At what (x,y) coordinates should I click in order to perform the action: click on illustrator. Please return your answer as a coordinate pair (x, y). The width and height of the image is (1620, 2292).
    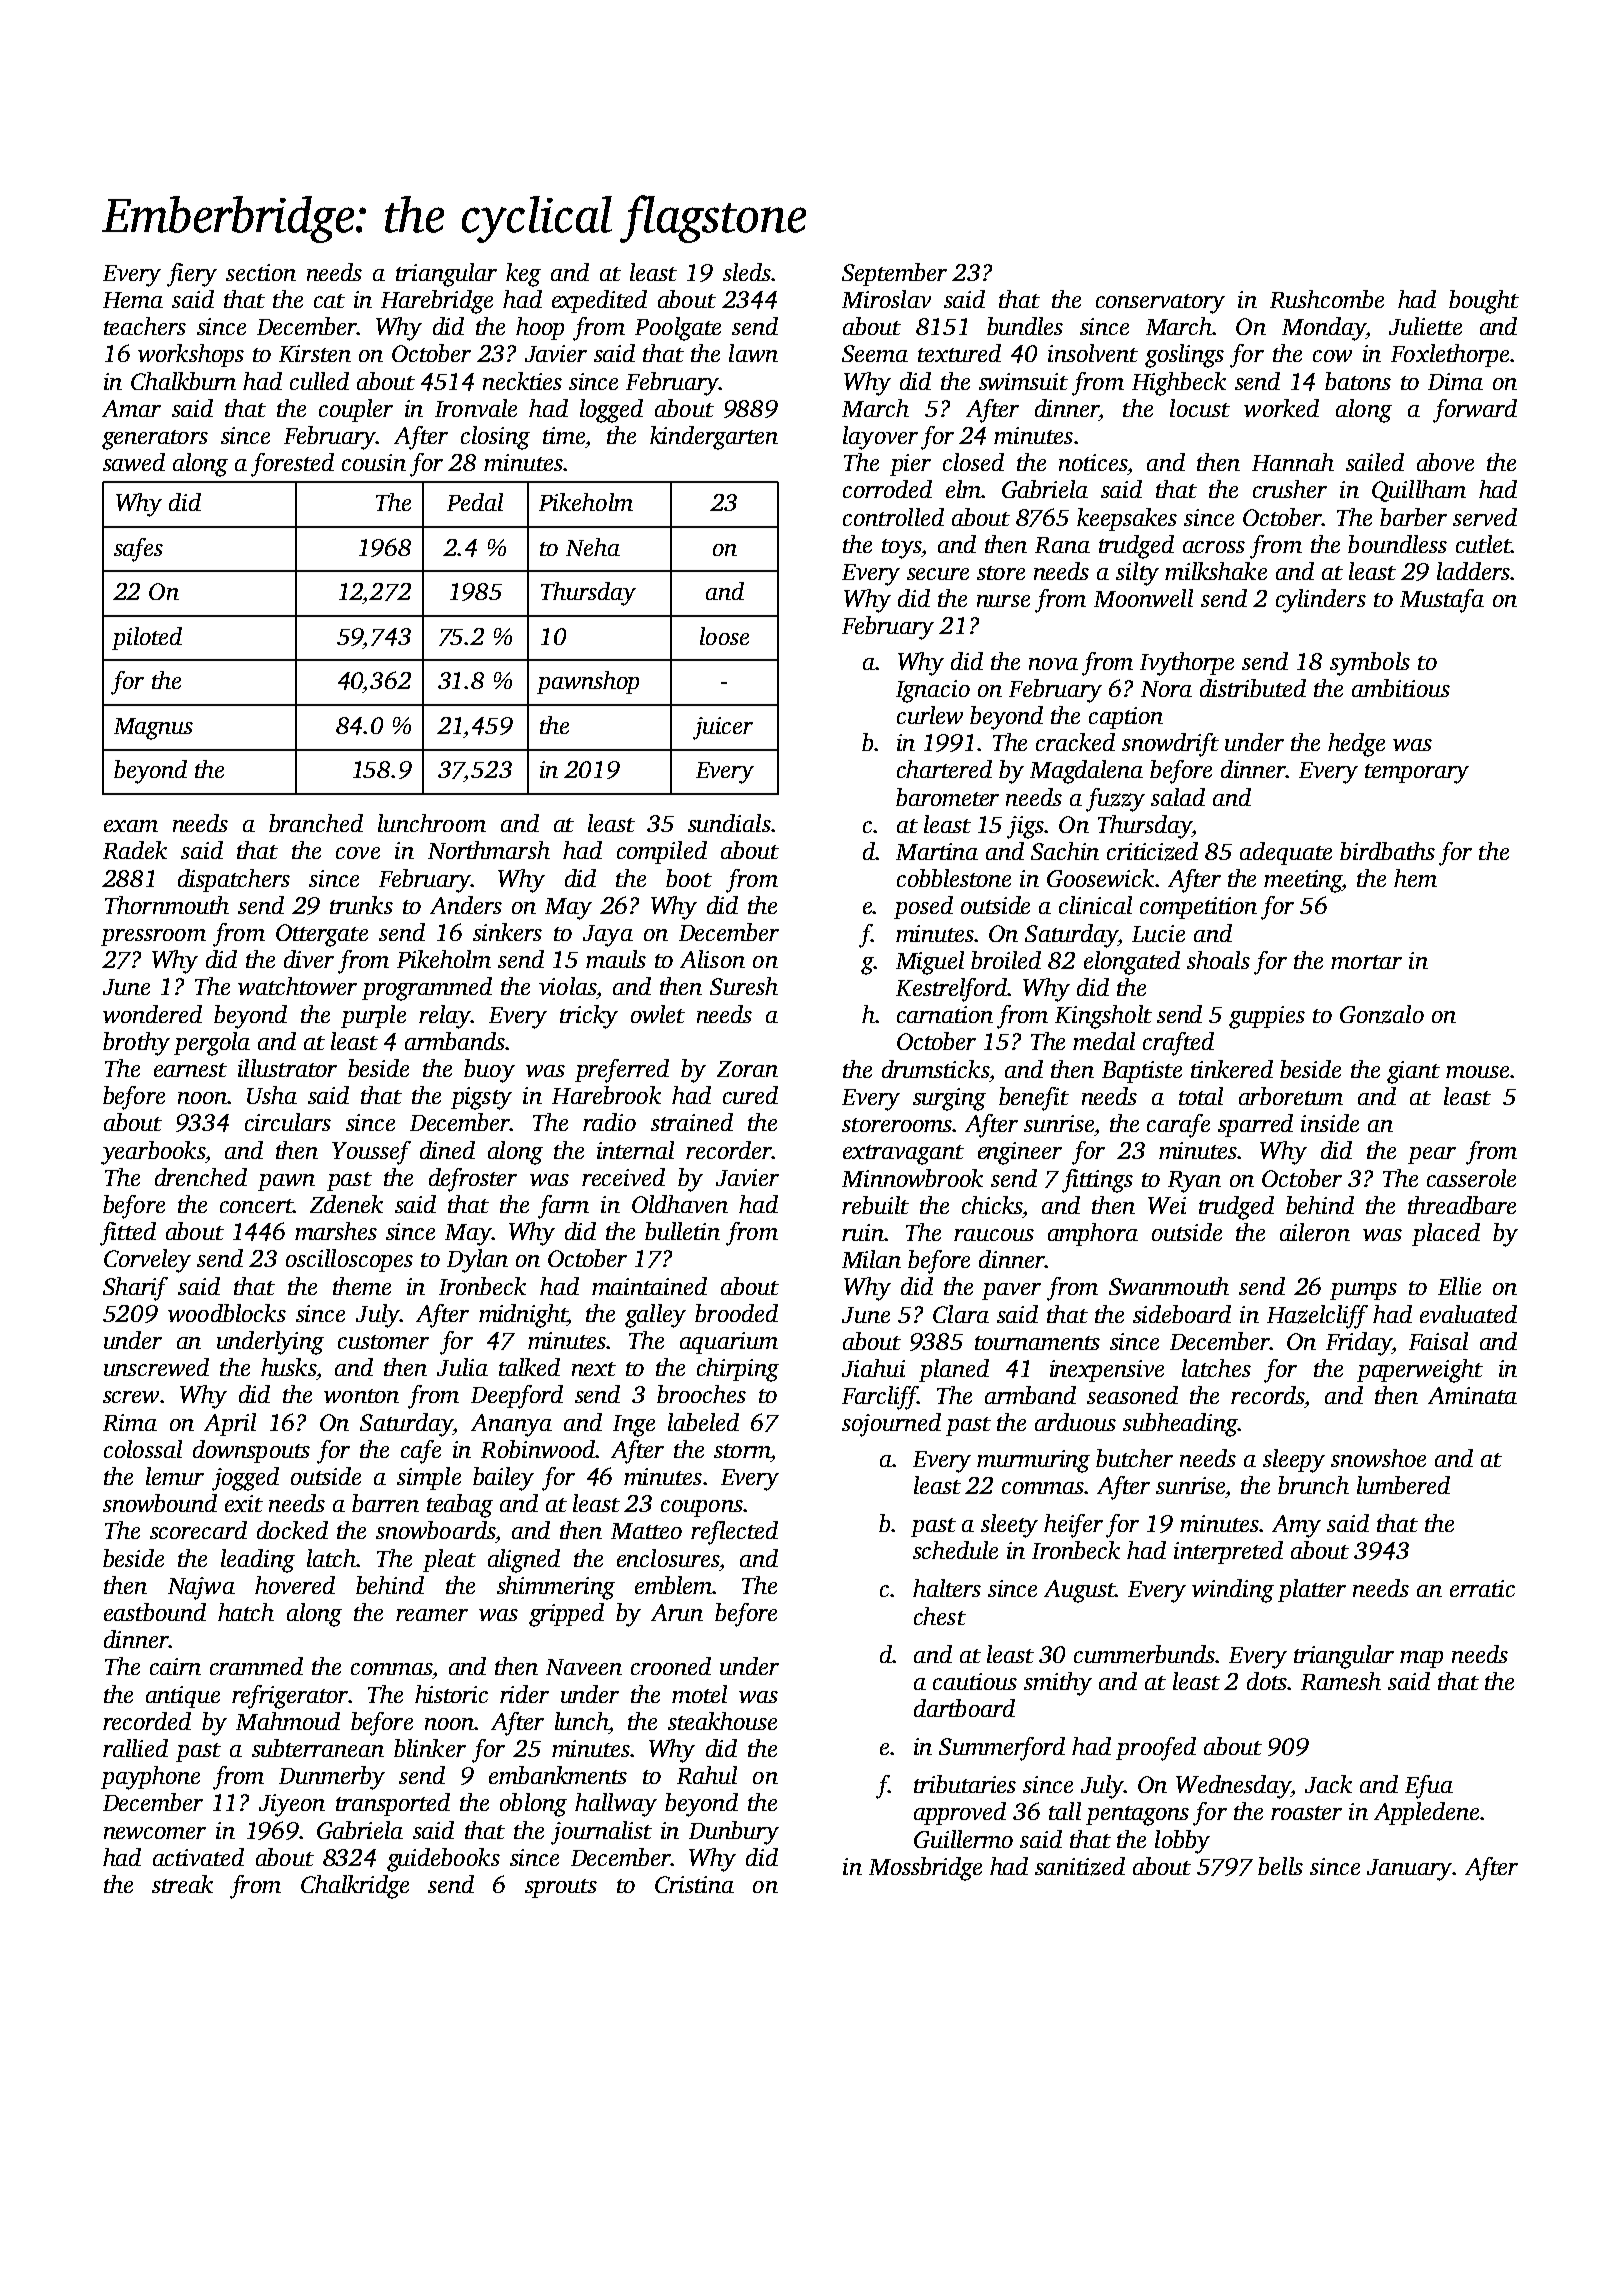
    Looking at the image, I should click on (287, 1068).
